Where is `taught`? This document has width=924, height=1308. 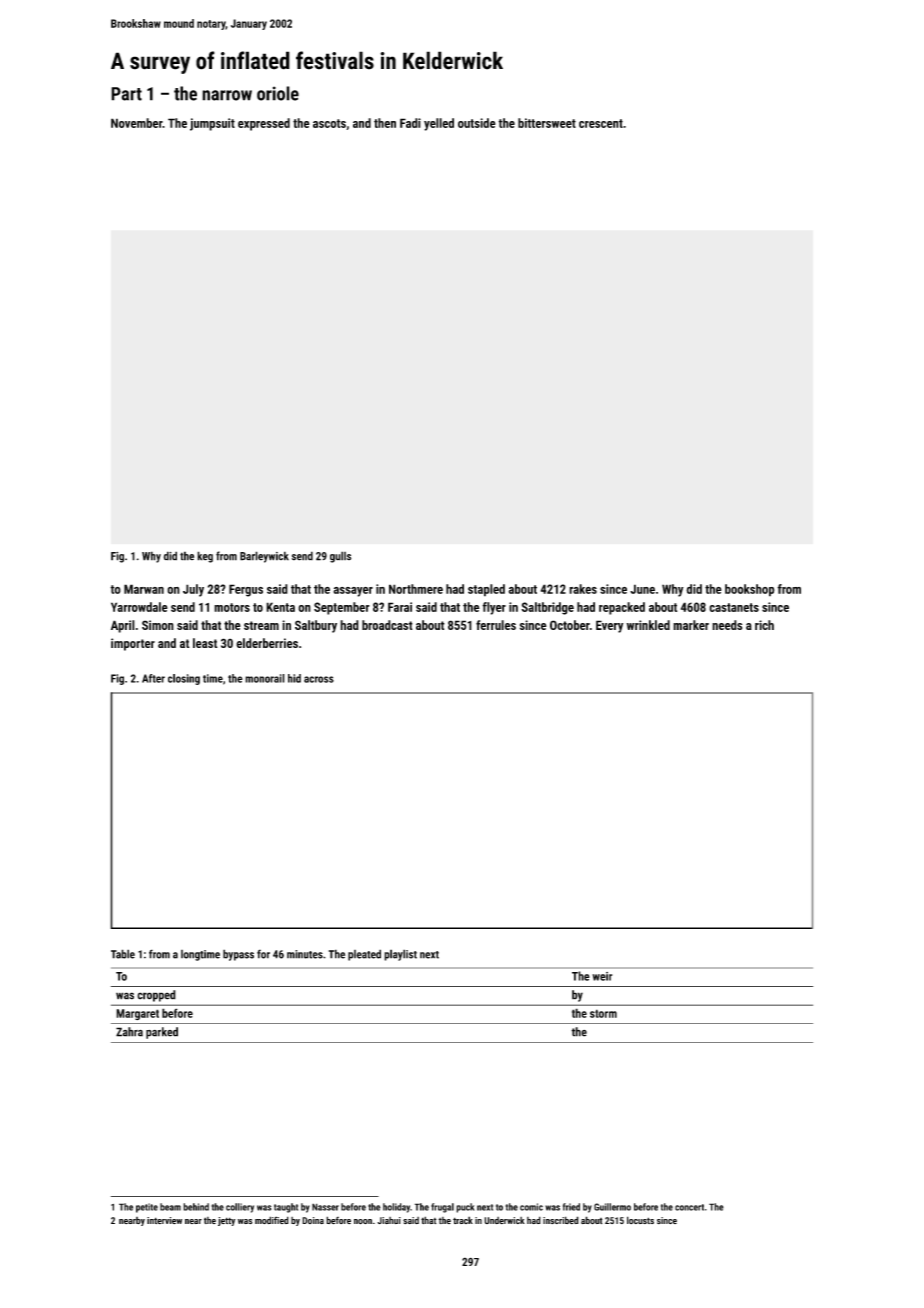
taught is located at coordinates (286, 1208).
